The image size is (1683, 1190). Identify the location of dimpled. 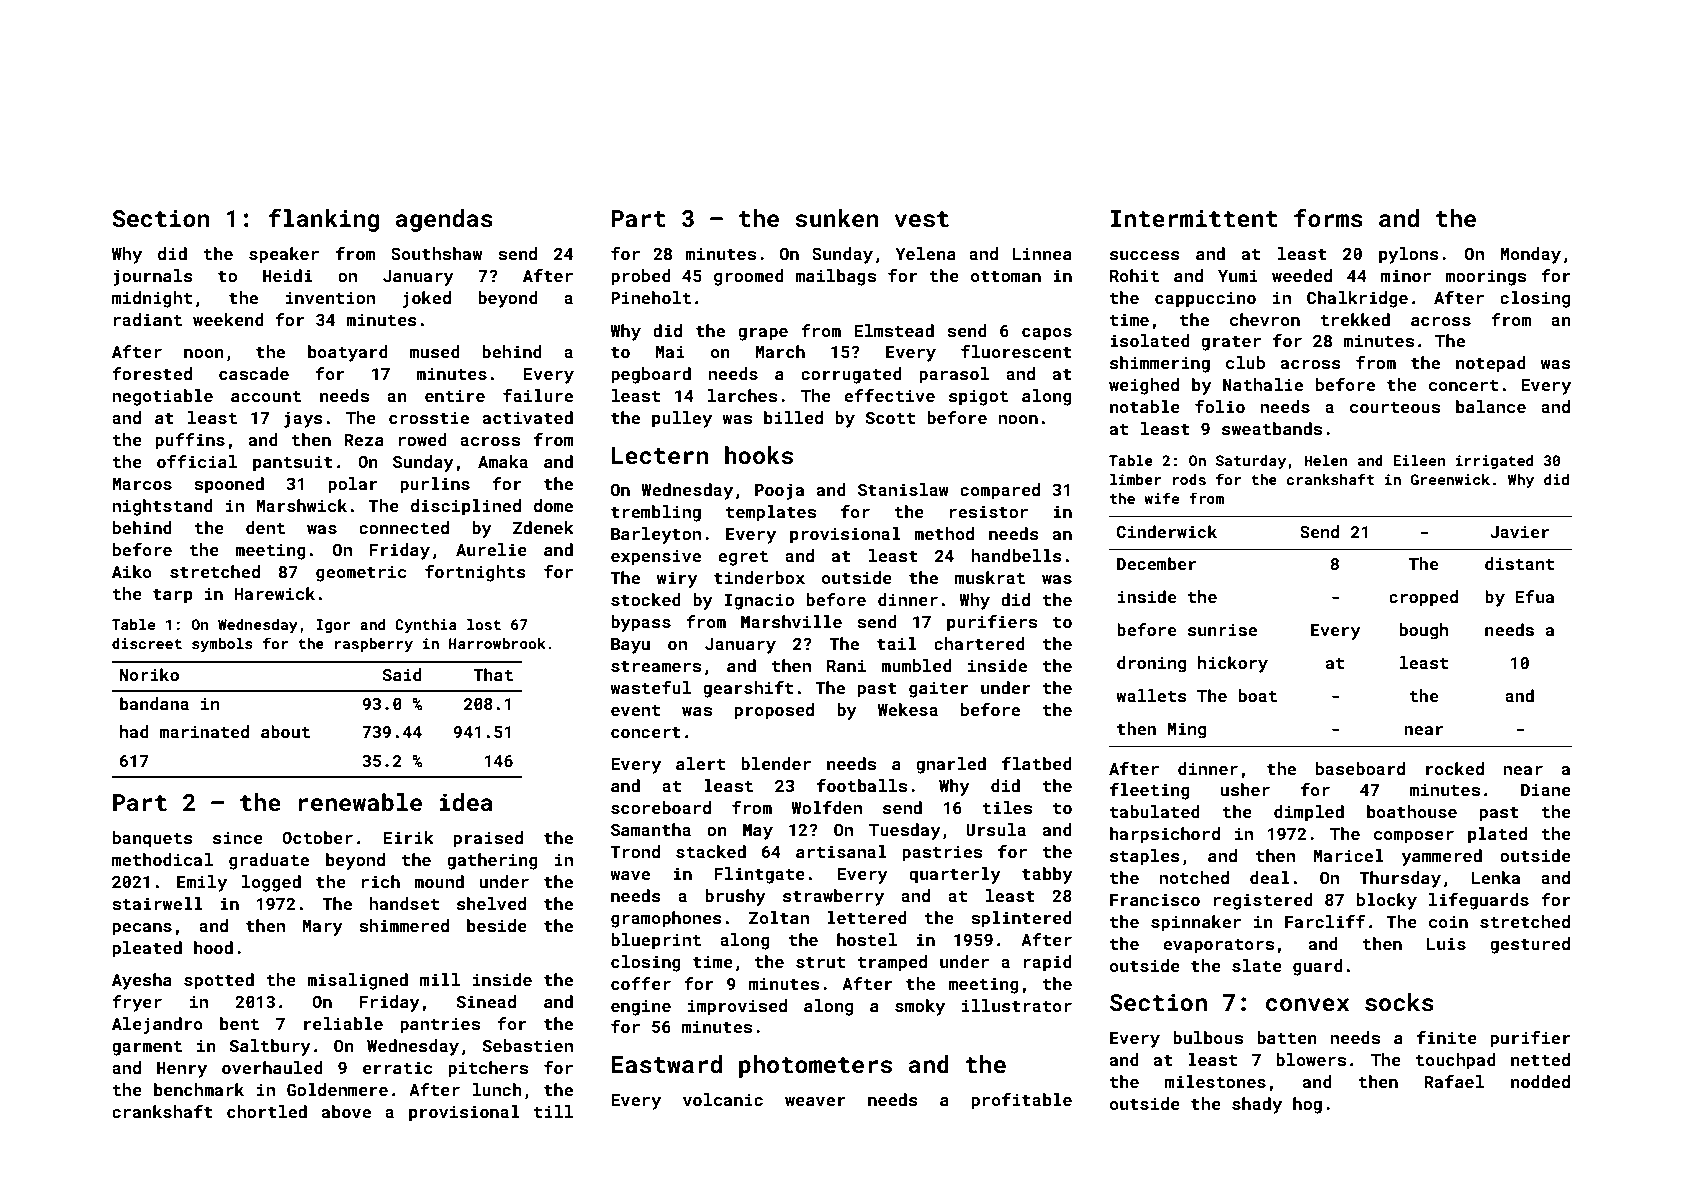
(1309, 813).
